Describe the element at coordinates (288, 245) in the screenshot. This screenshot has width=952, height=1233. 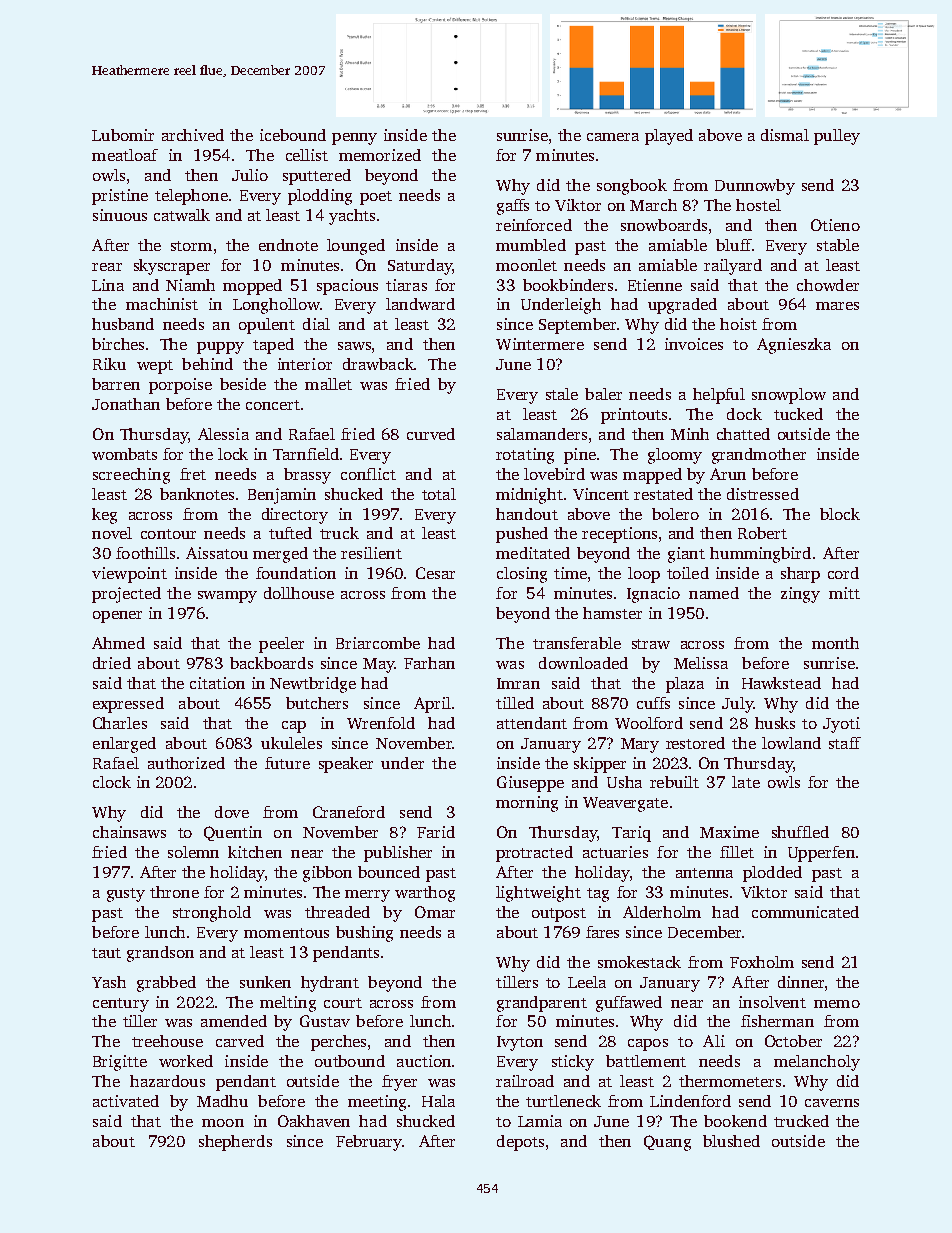
I see `endnote` at that location.
